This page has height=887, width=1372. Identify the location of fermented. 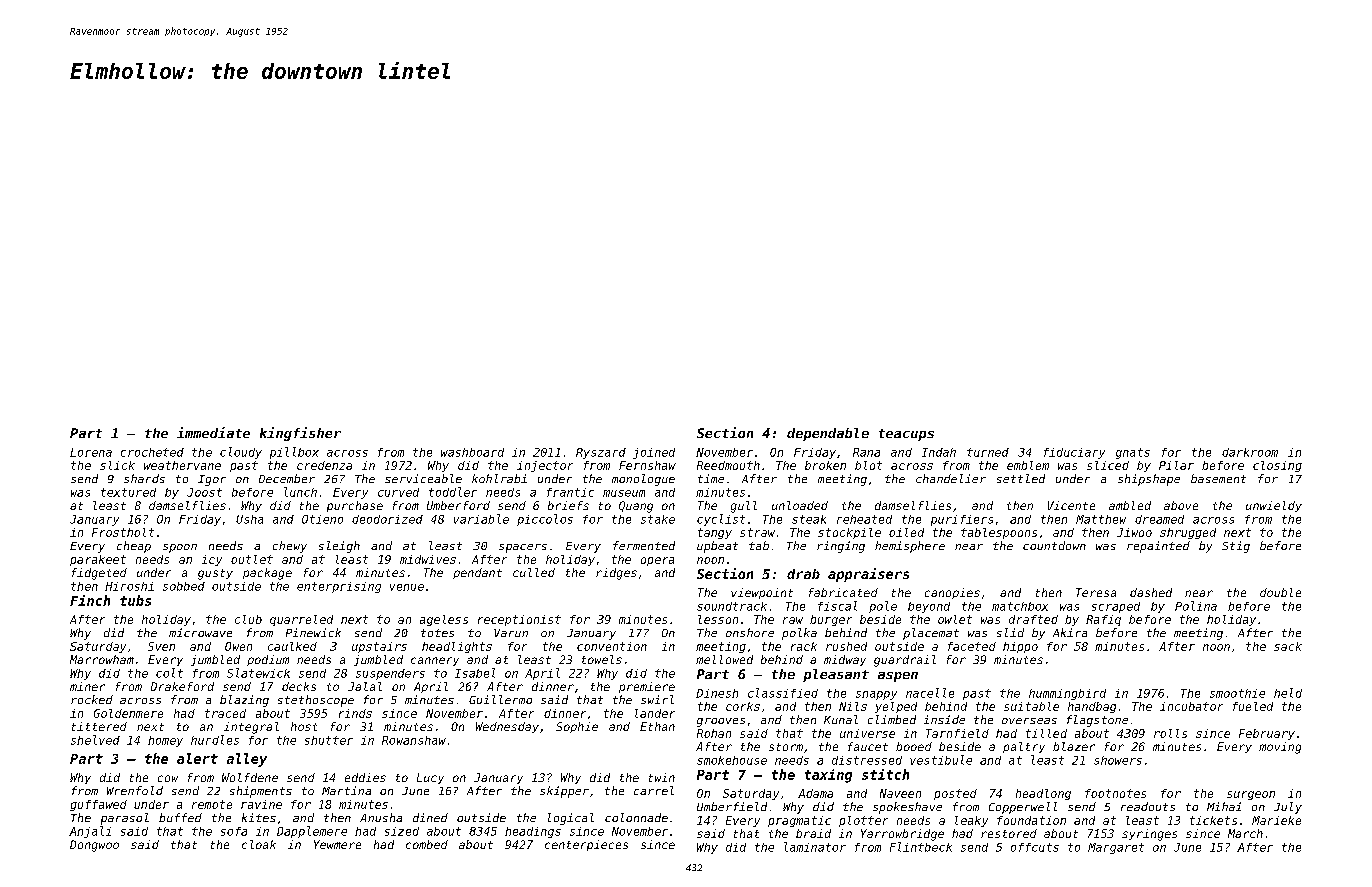
(644, 545).
